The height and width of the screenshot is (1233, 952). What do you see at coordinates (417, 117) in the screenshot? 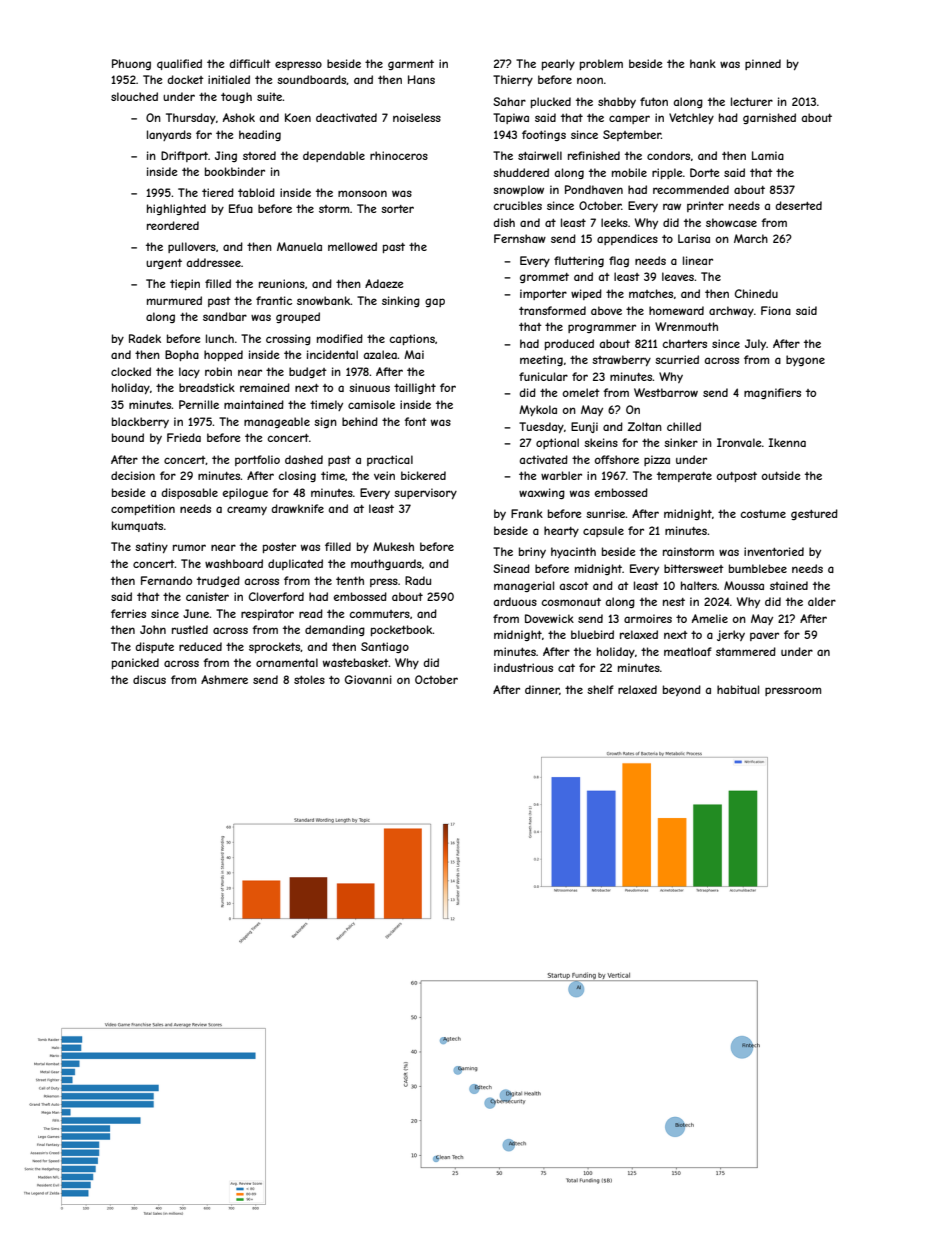
I see `noiseless` at bounding box center [417, 117].
